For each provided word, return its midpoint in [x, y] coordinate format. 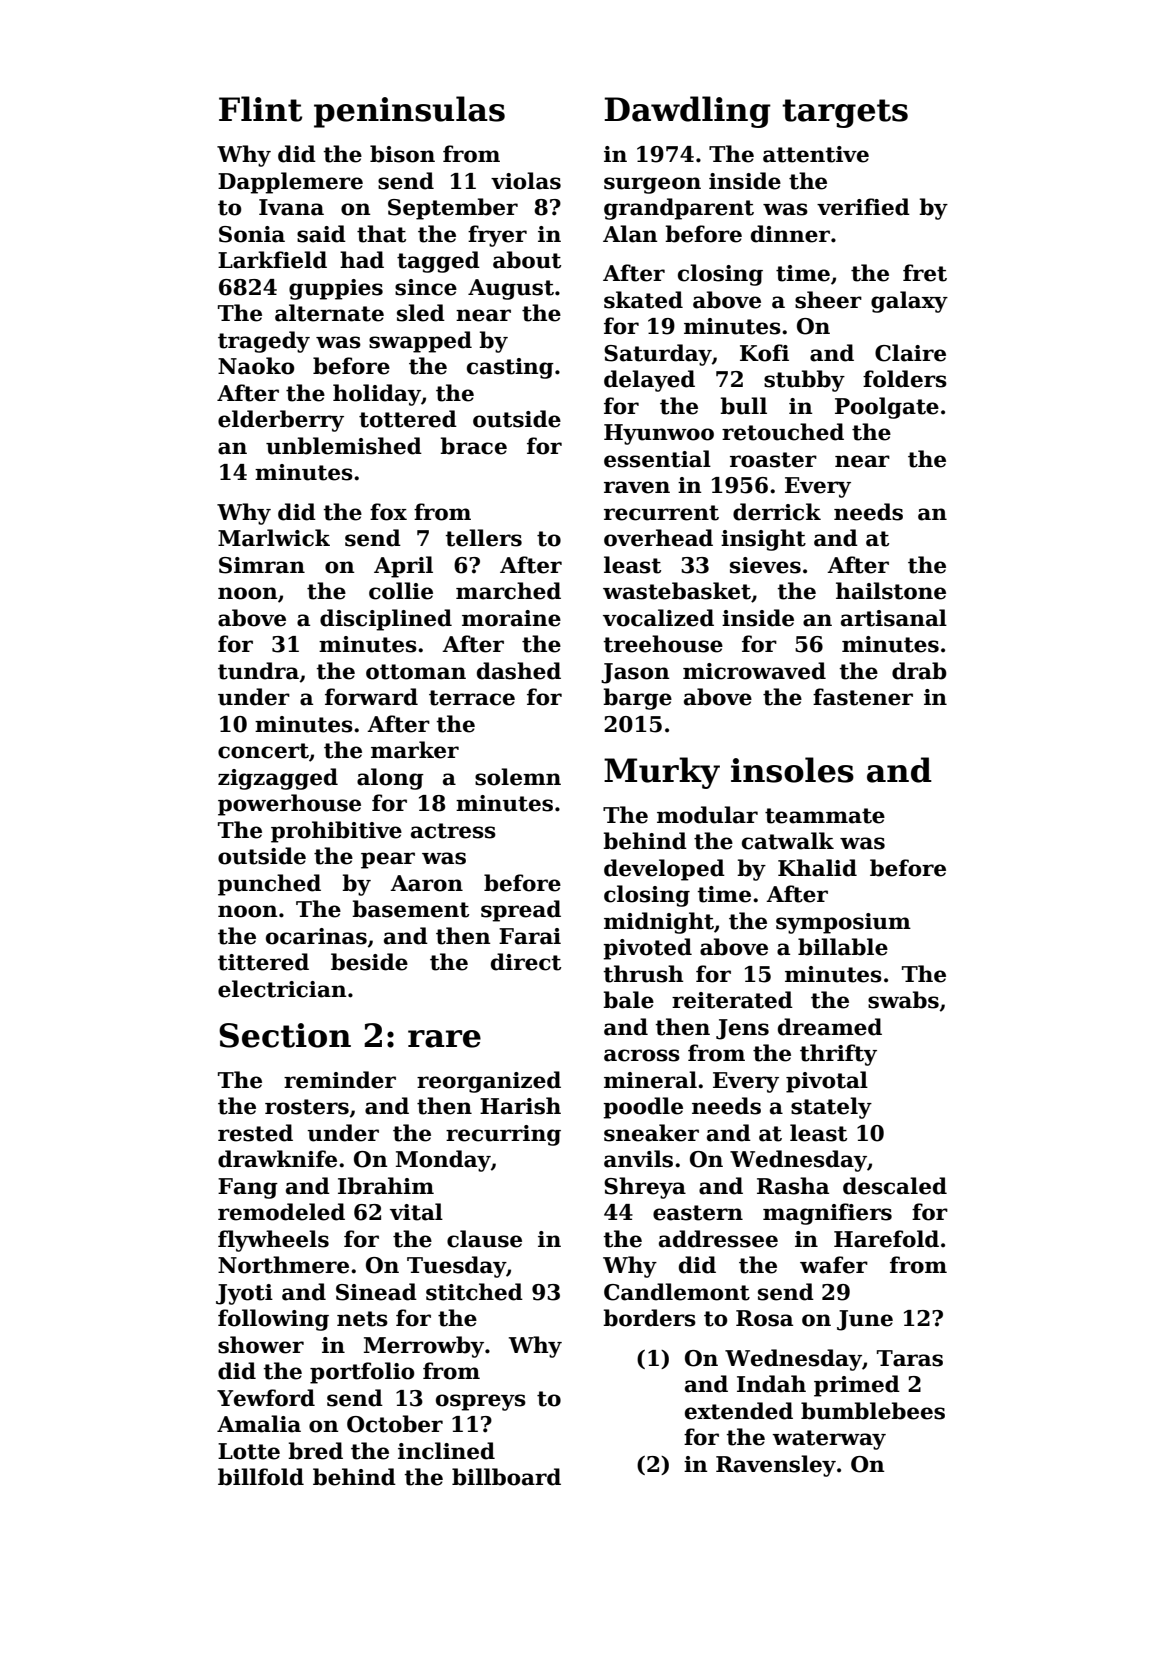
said [321, 234]
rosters [307, 1107]
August [511, 289]
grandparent [679, 209]
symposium [843, 923]
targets [845, 113]
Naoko [256, 366]
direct [526, 962]
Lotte [249, 1451]
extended [739, 1411]
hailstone [891, 591]
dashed [519, 671]
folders [905, 379]
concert [263, 751]
